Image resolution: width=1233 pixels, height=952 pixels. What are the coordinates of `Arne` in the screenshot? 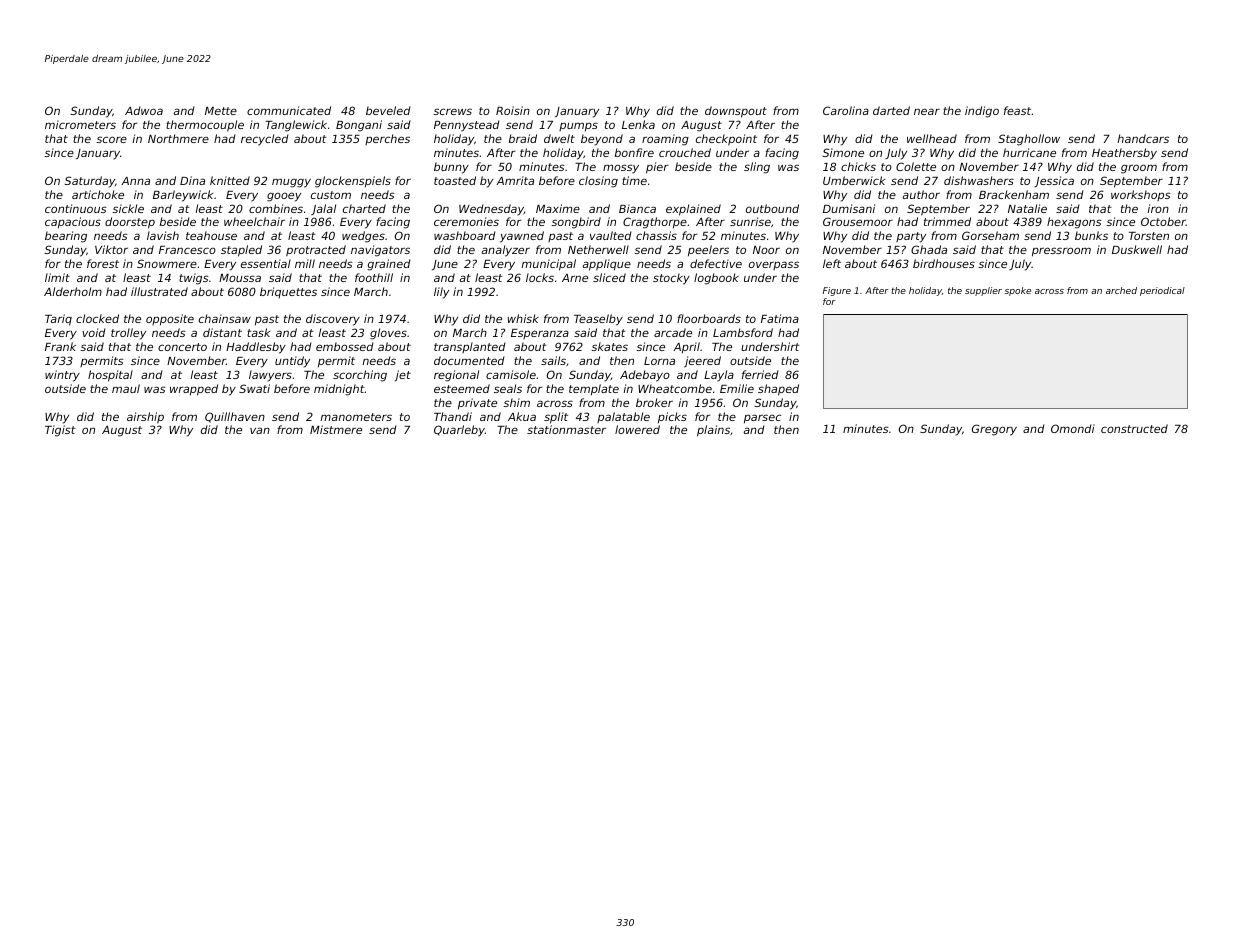 It's located at (575, 278).
